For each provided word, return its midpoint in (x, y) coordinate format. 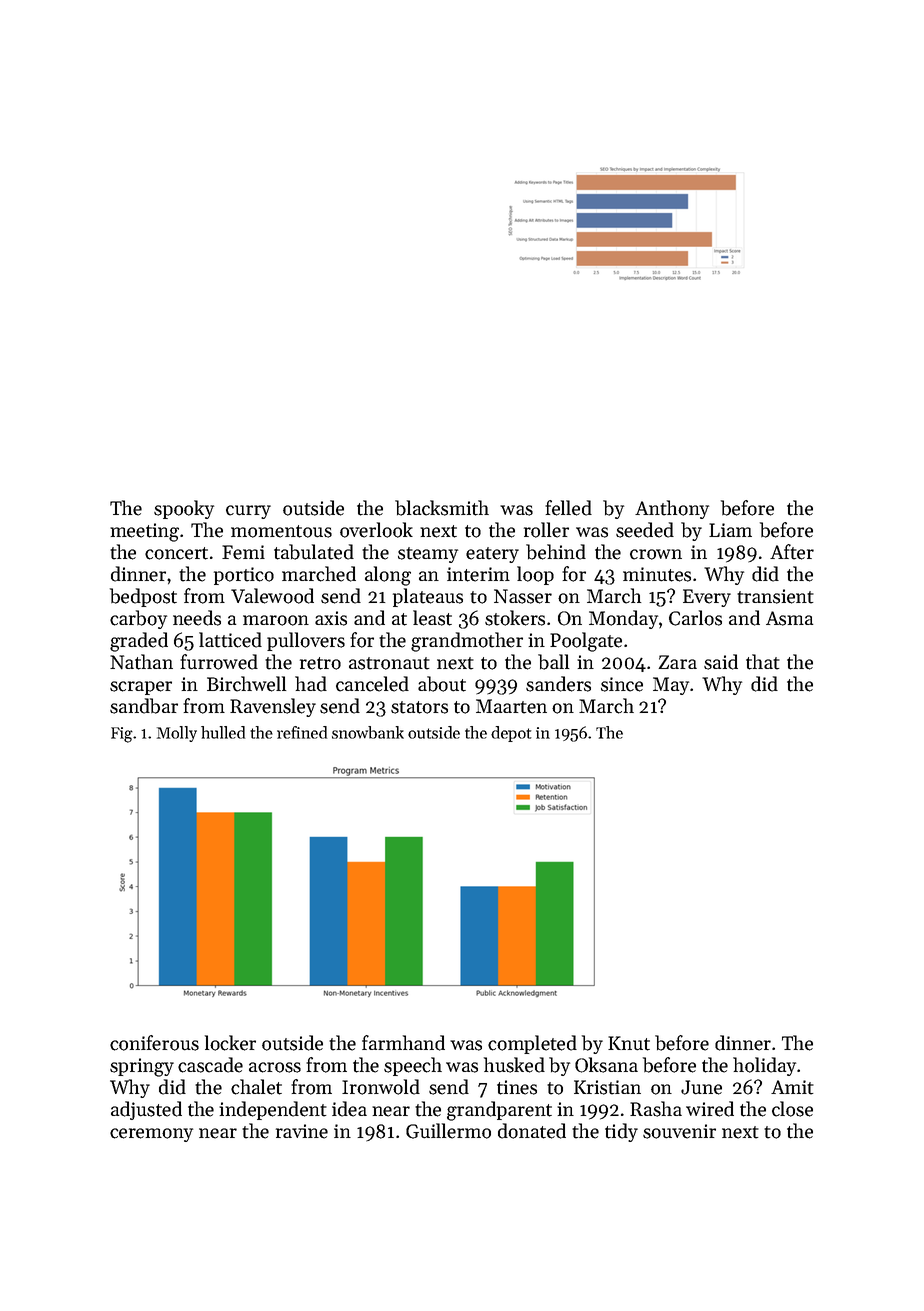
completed (532, 1044)
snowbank (368, 732)
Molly (177, 734)
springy (142, 1067)
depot (511, 734)
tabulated (314, 552)
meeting (144, 532)
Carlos (695, 618)
